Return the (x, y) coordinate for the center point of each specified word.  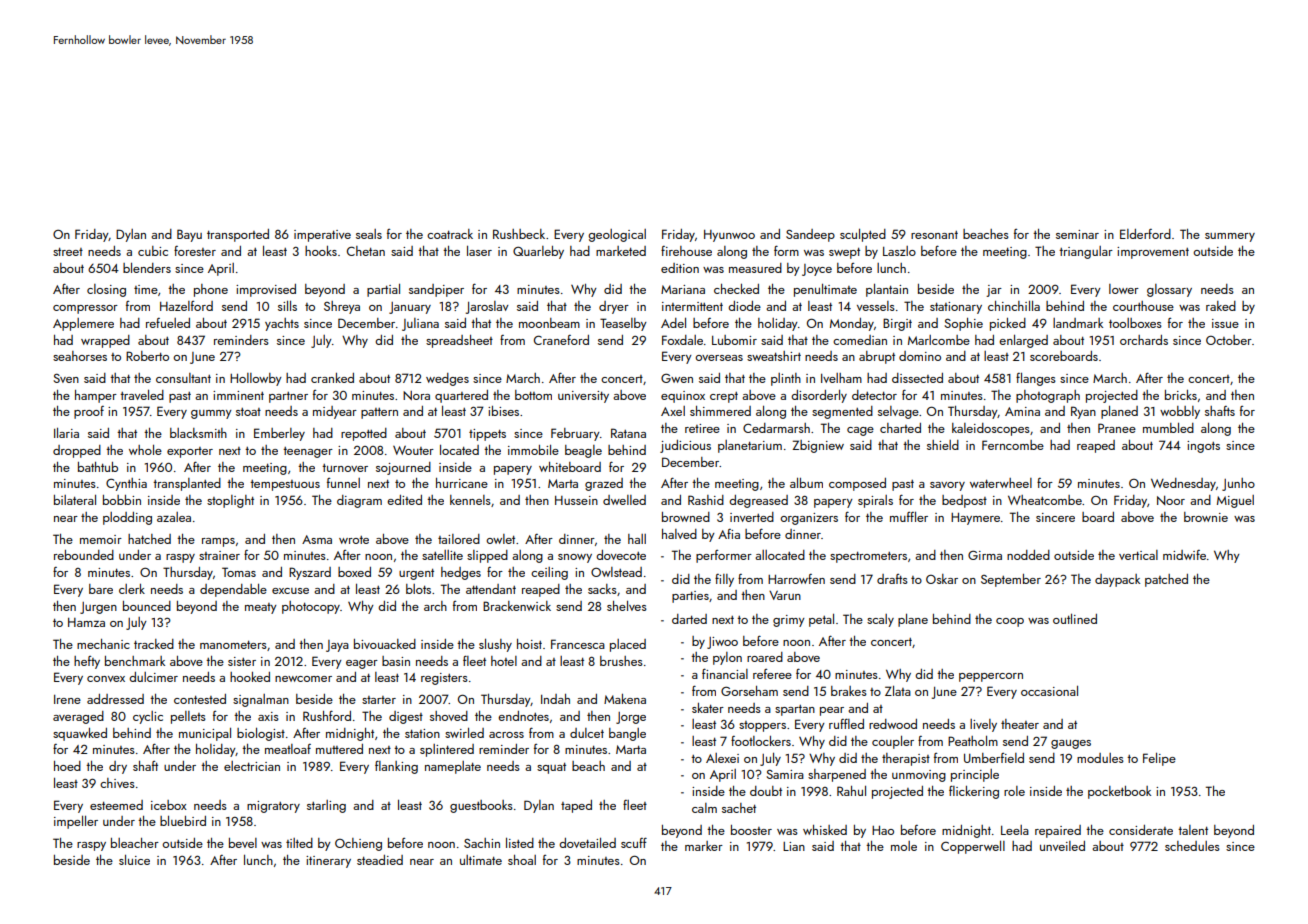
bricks (1181, 395)
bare (101, 589)
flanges (1036, 379)
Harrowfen (796, 579)
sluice (134, 860)
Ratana (628, 433)
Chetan (366, 251)
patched (1166, 580)
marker (704, 846)
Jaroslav (487, 307)
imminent (238, 395)
